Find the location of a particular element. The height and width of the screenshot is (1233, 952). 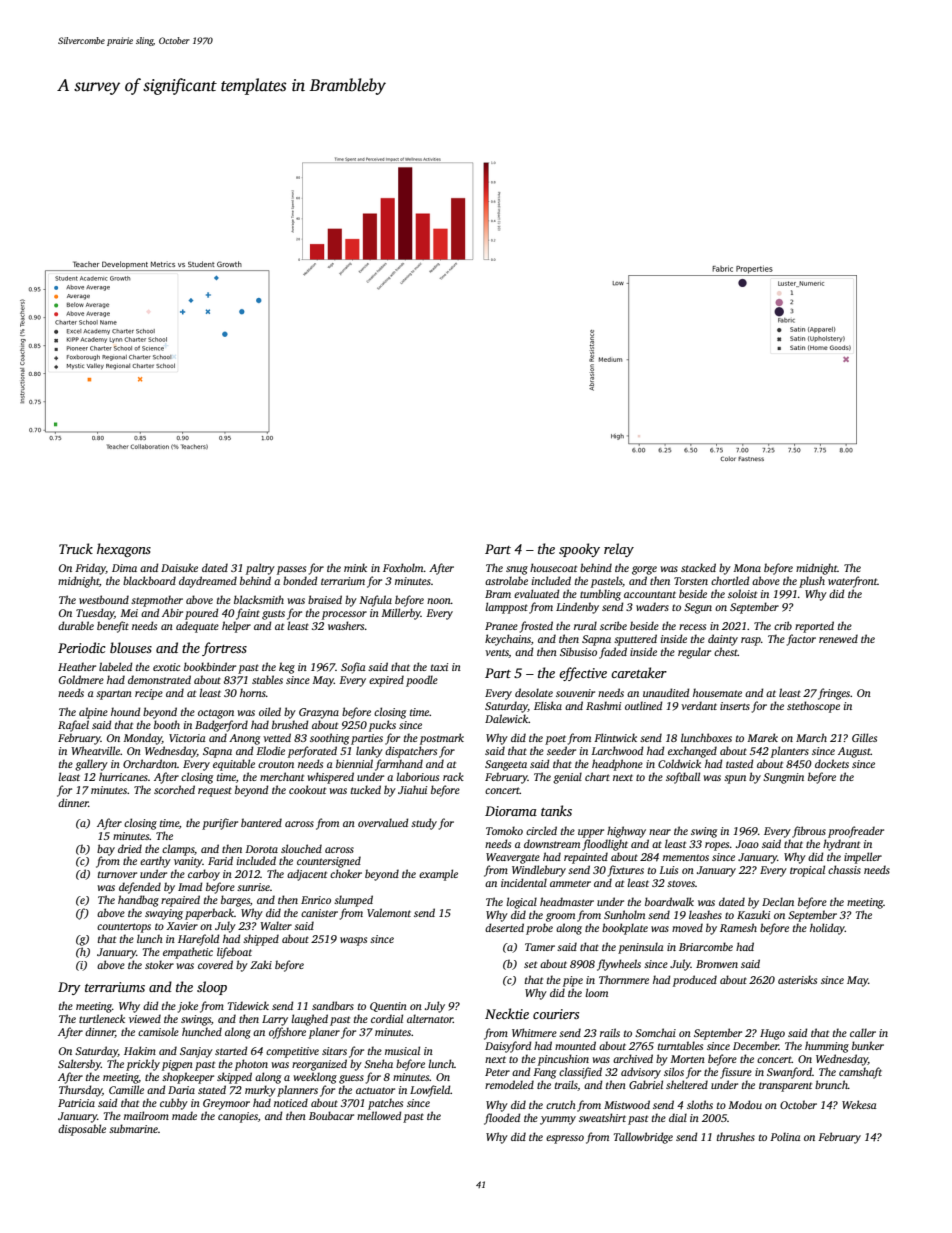

thrushes is located at coordinates (736, 1136).
